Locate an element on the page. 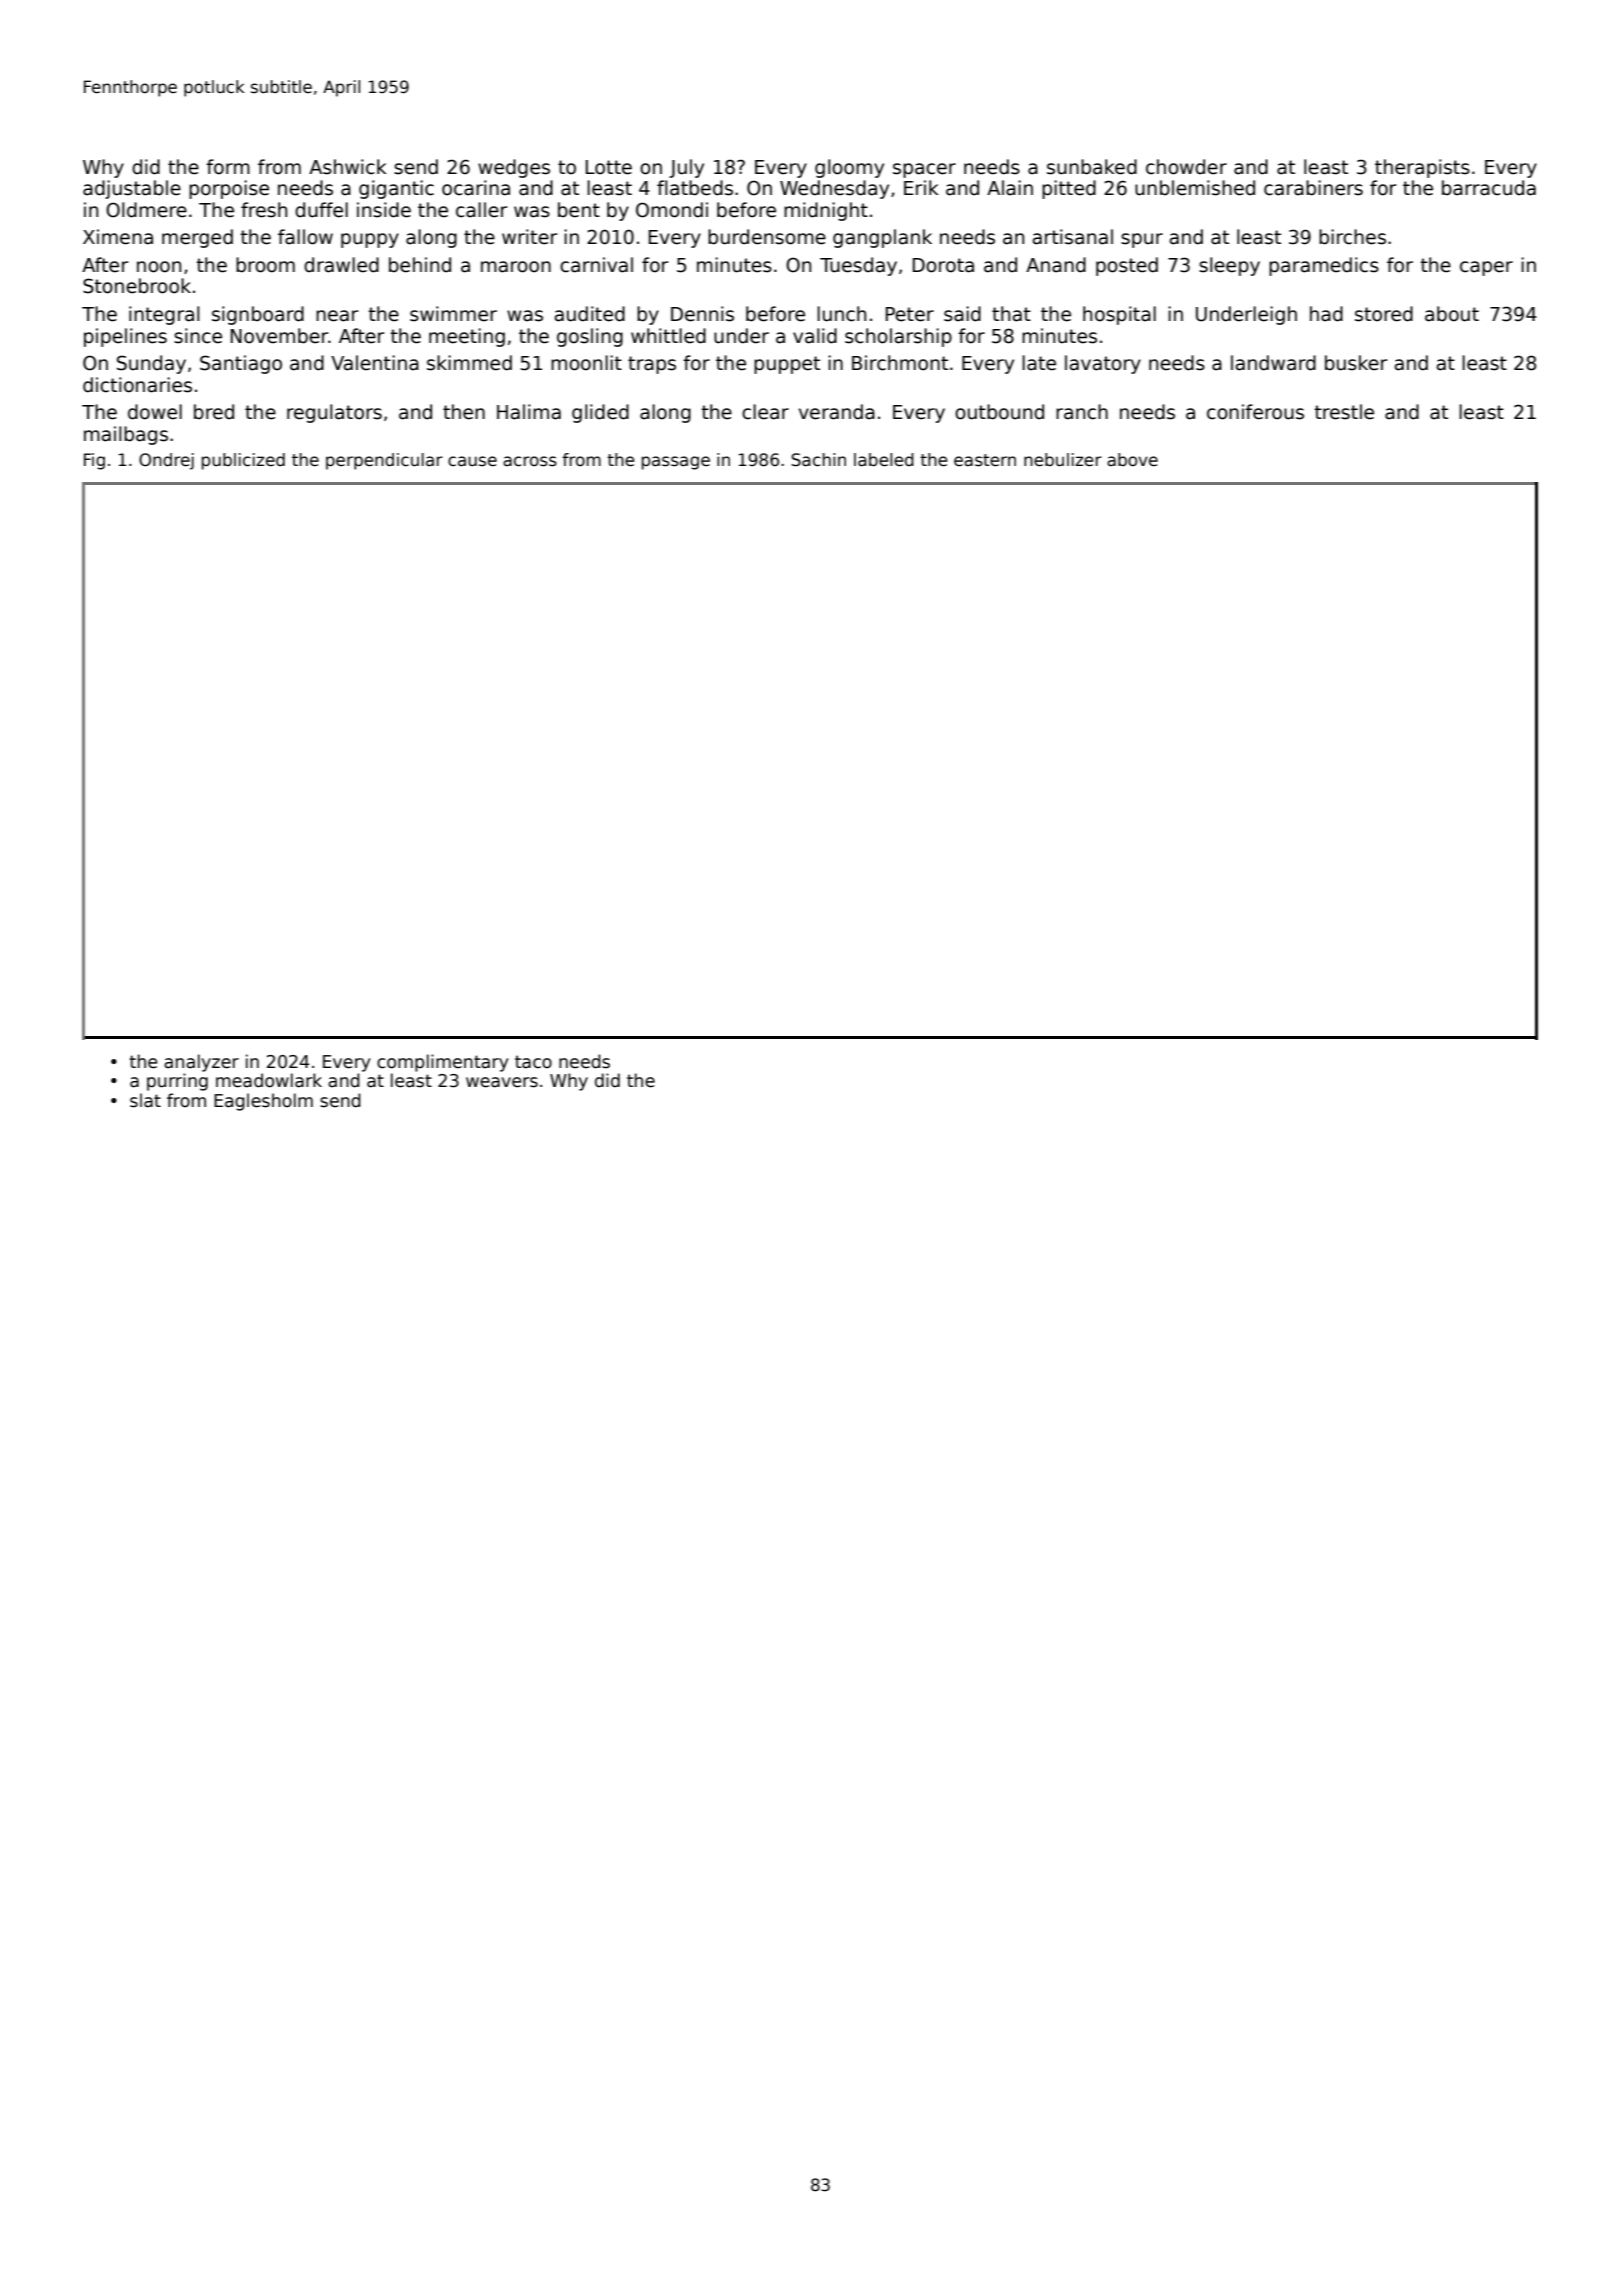  above is located at coordinates (1132, 460).
